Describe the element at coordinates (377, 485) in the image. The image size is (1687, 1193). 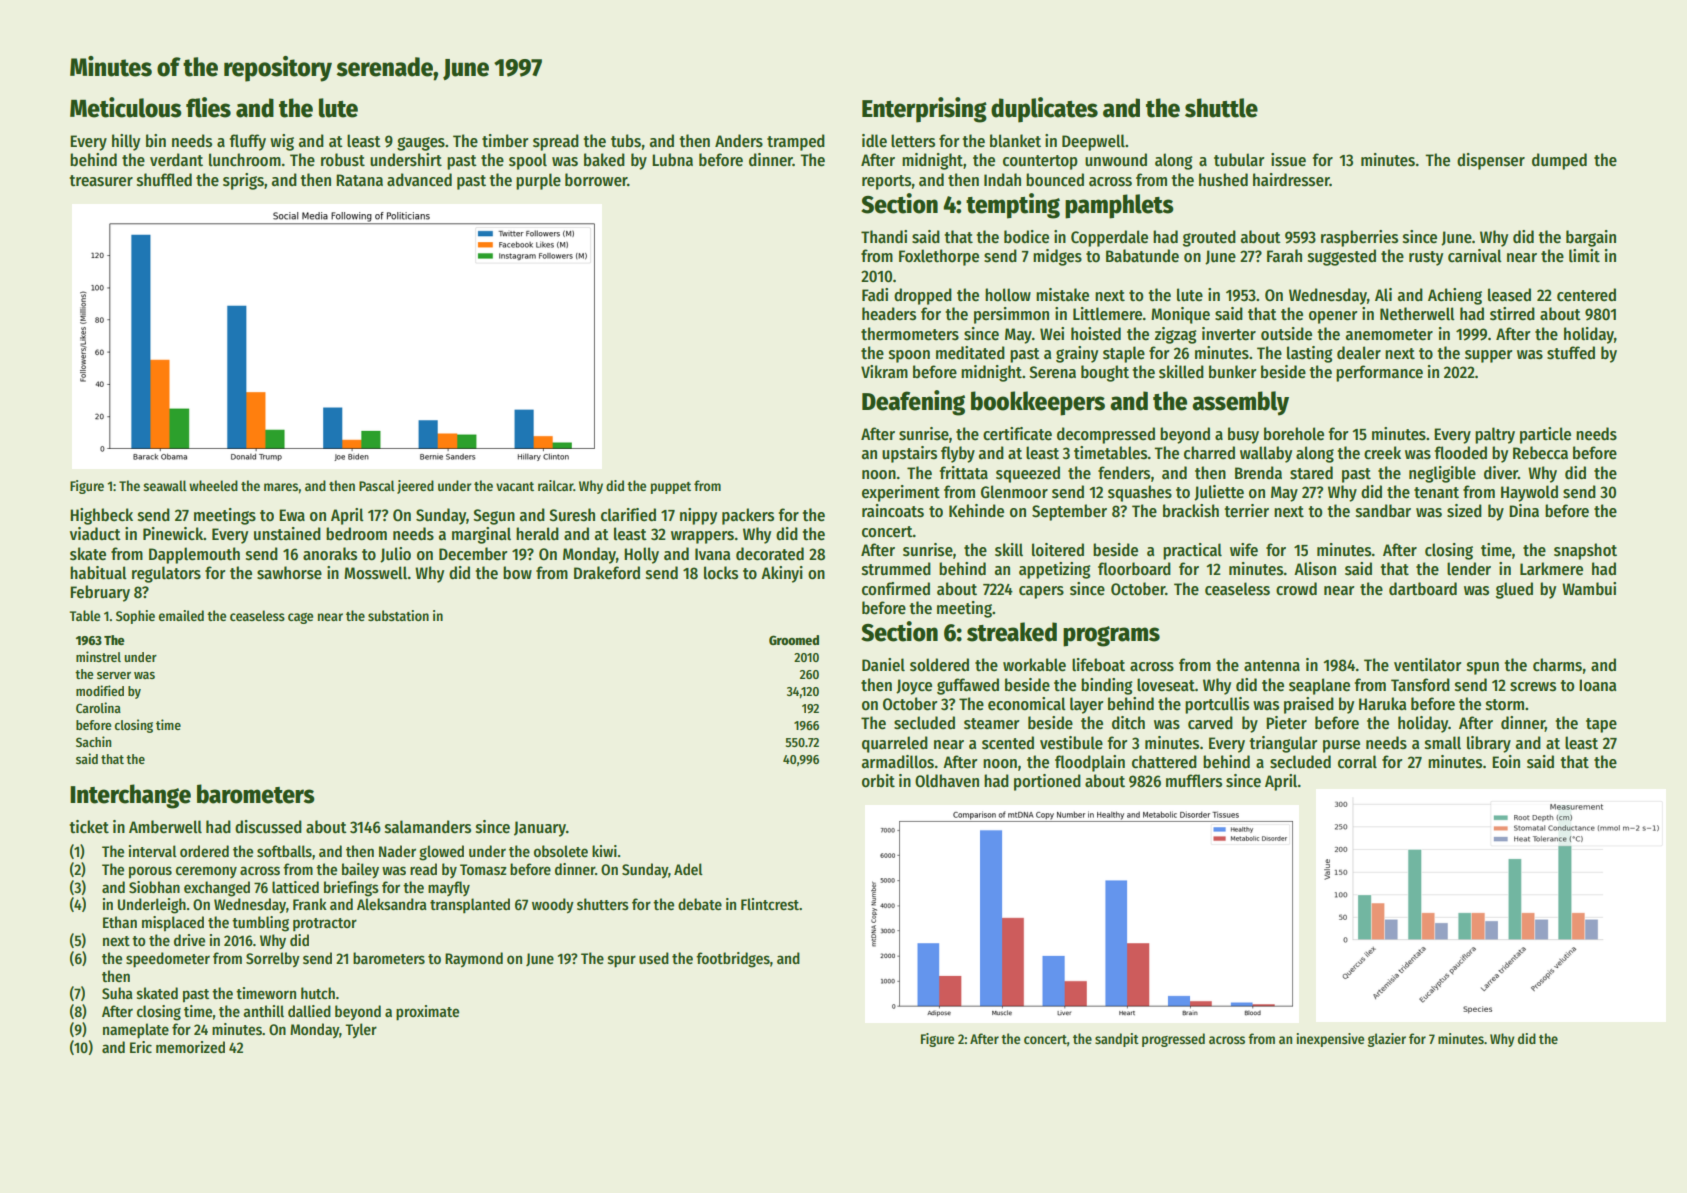
I see `Pascal` at that location.
